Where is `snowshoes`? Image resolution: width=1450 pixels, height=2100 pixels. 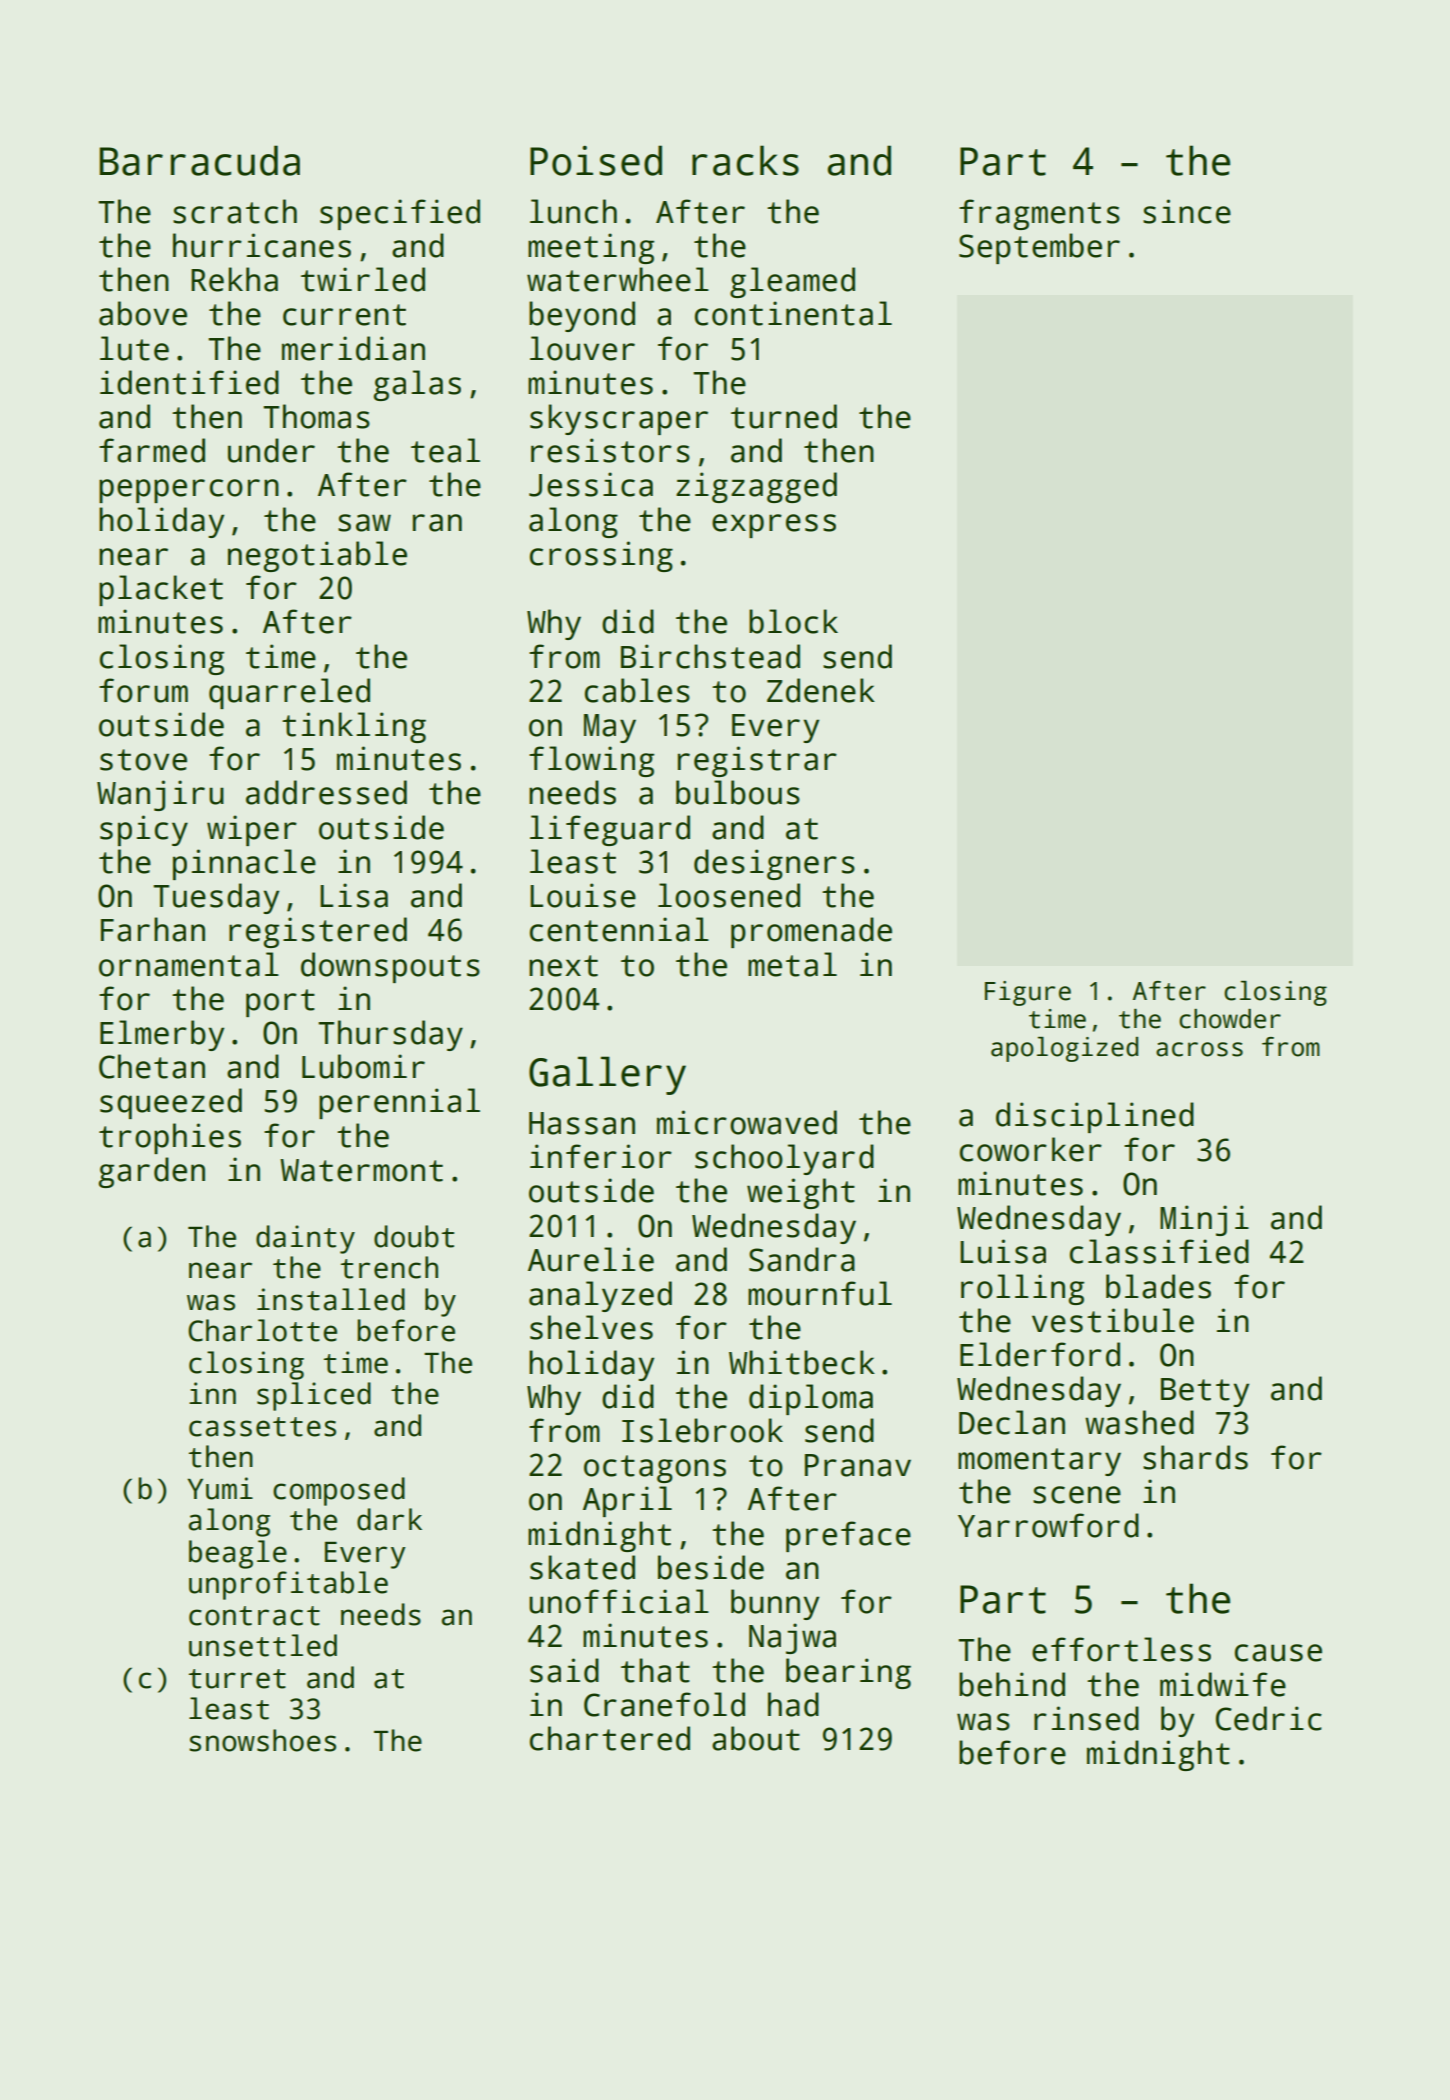 snowshoes is located at coordinates (262, 1740).
